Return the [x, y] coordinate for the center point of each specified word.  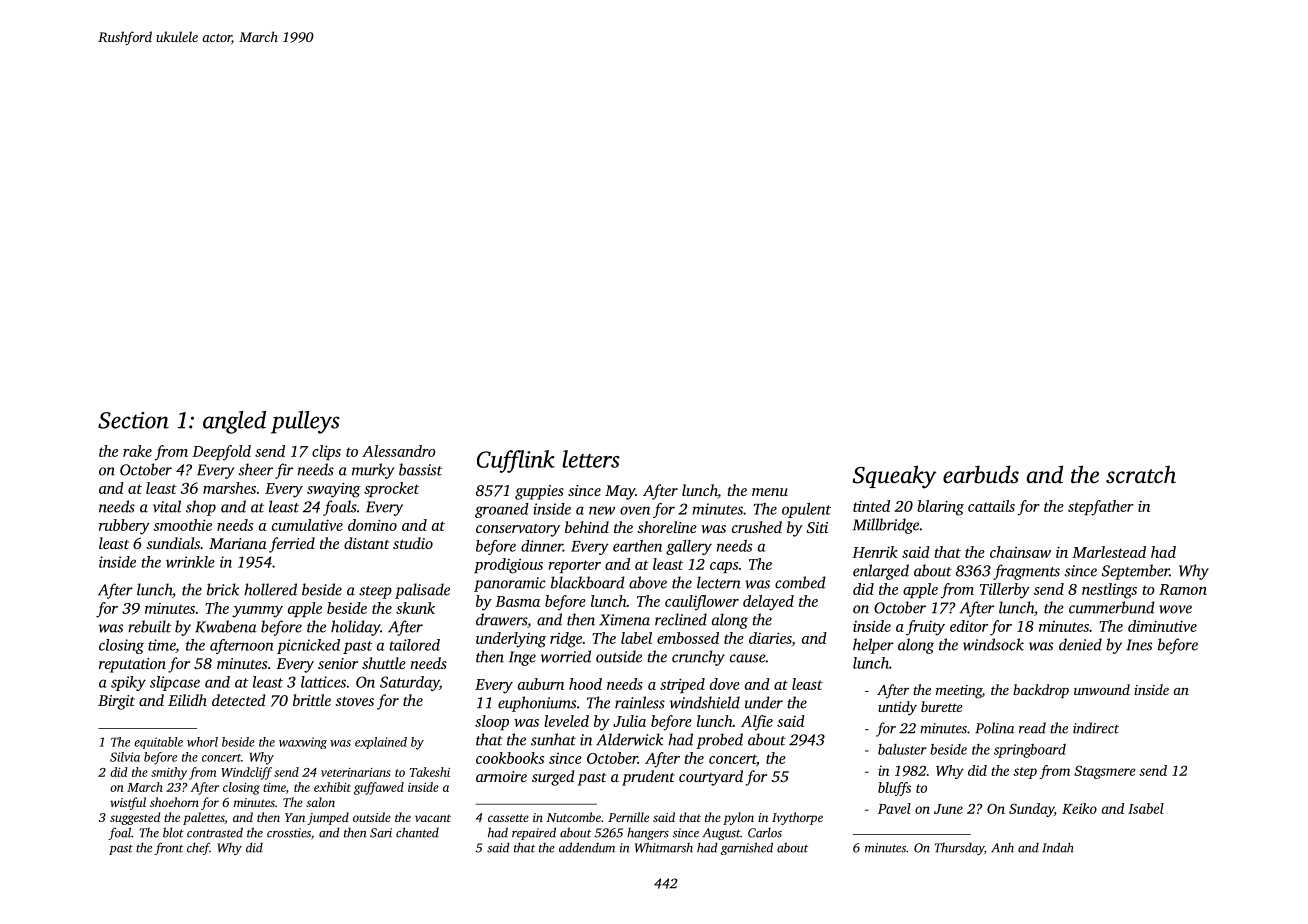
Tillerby [1005, 591]
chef [198, 848]
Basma [517, 601]
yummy [257, 612]
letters [591, 459]
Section [133, 420]
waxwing [303, 743]
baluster [902, 749]
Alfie [757, 723]
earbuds [981, 474]
